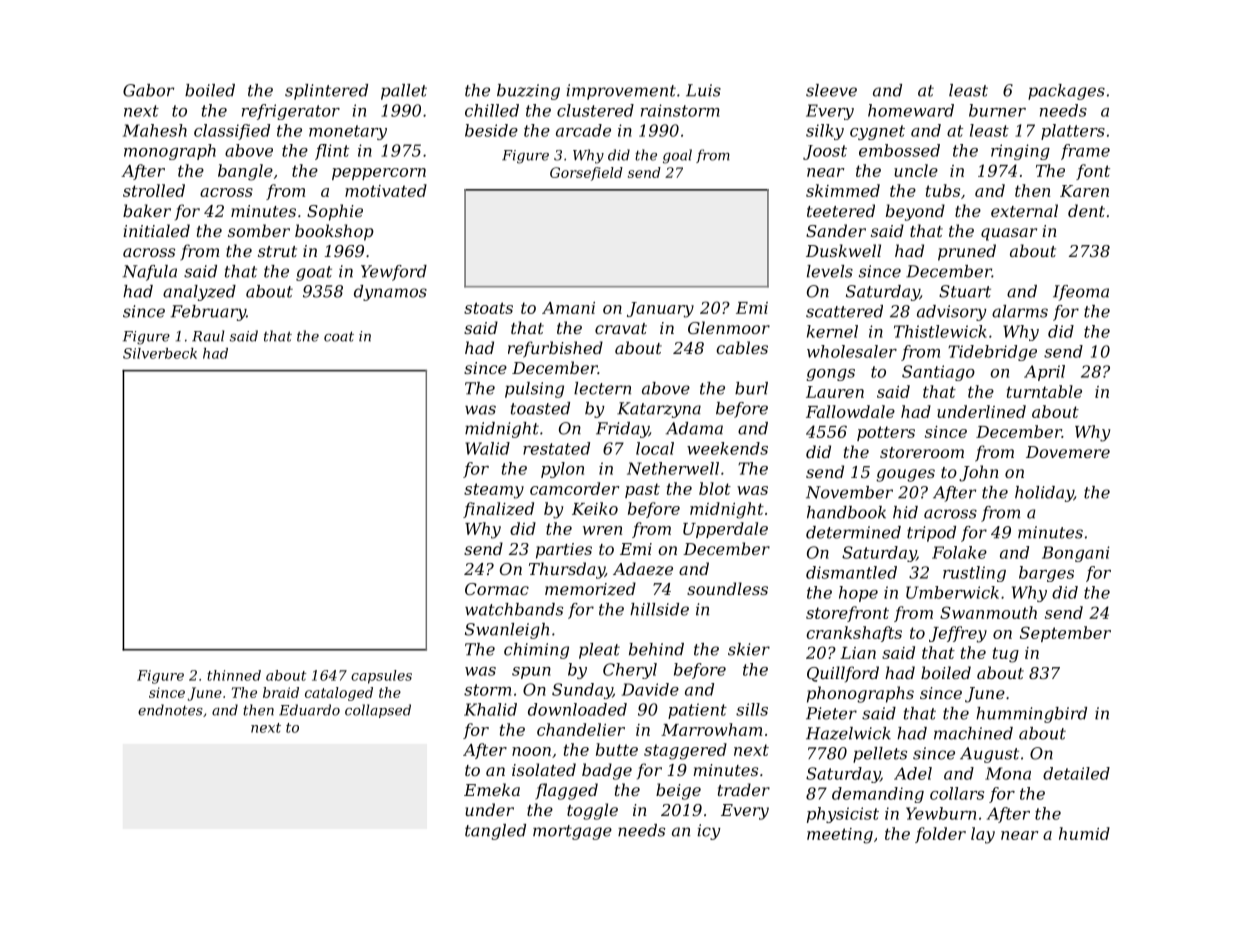 Image resolution: width=1233 pixels, height=952 pixels. What do you see at coordinates (599, 651) in the screenshot?
I see `pleat` at bounding box center [599, 651].
